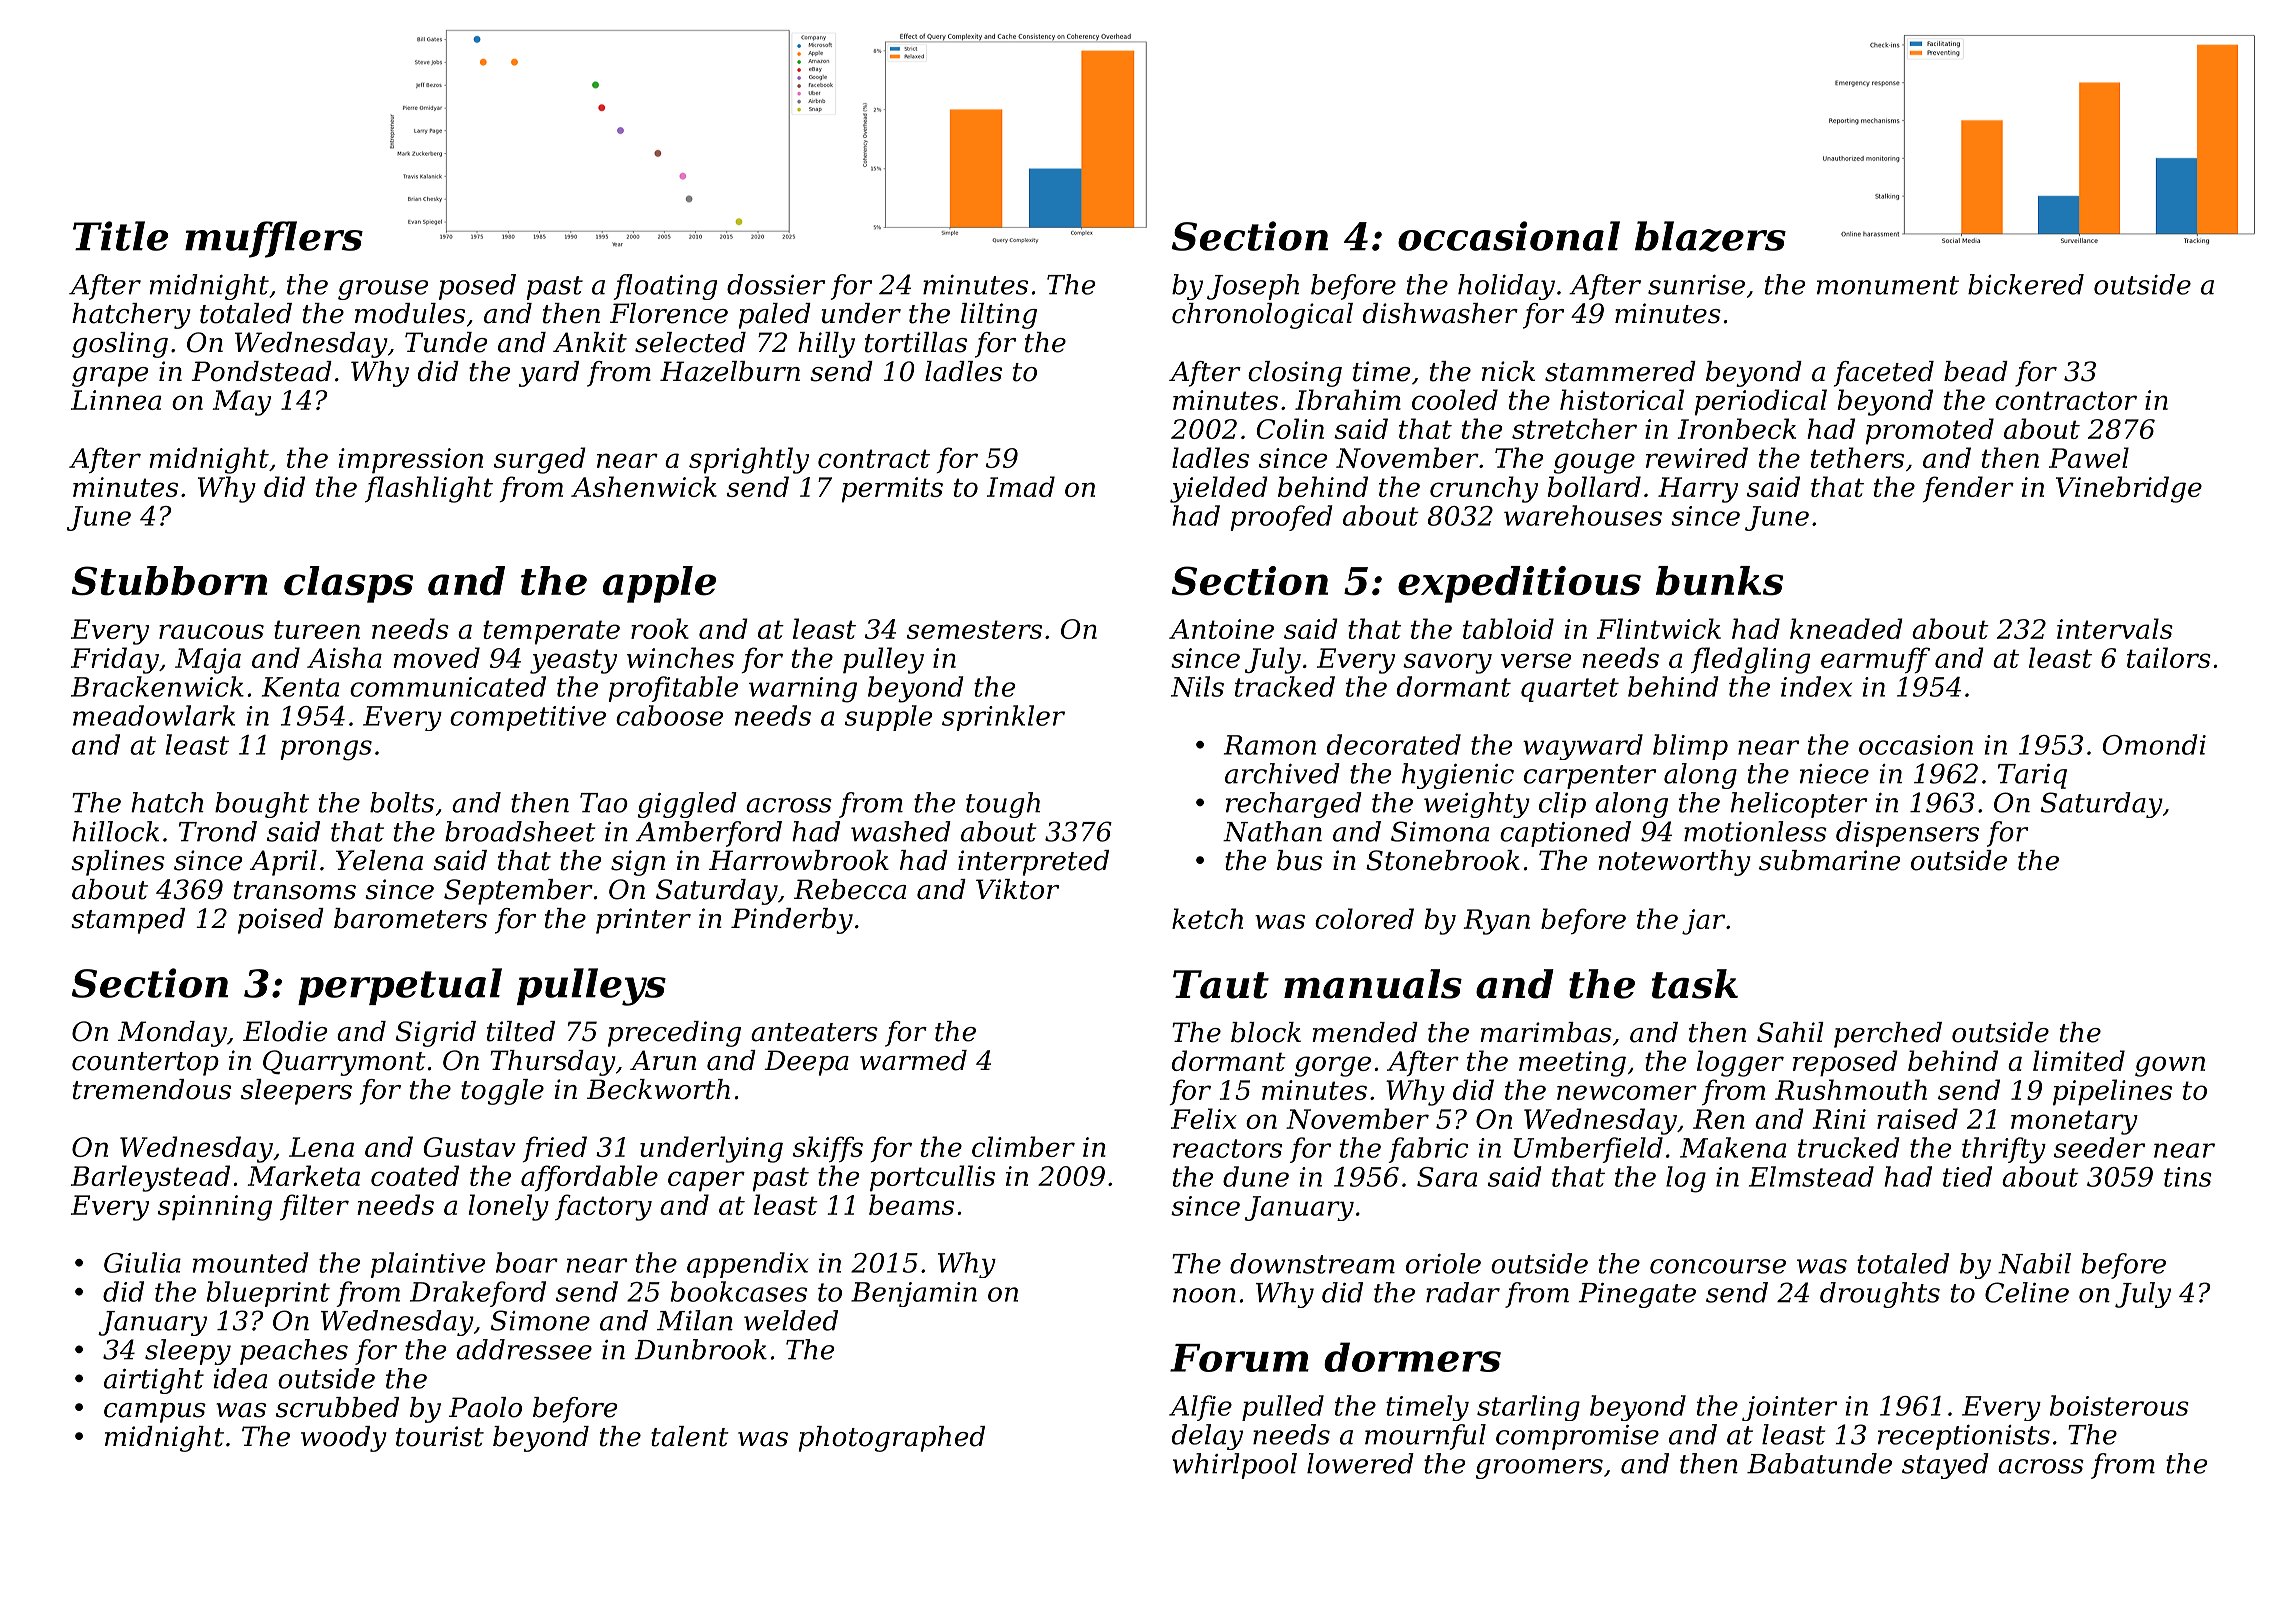 The width and height of the screenshot is (2292, 1620). What do you see at coordinates (1846, 628) in the screenshot?
I see `kneaded` at bounding box center [1846, 628].
